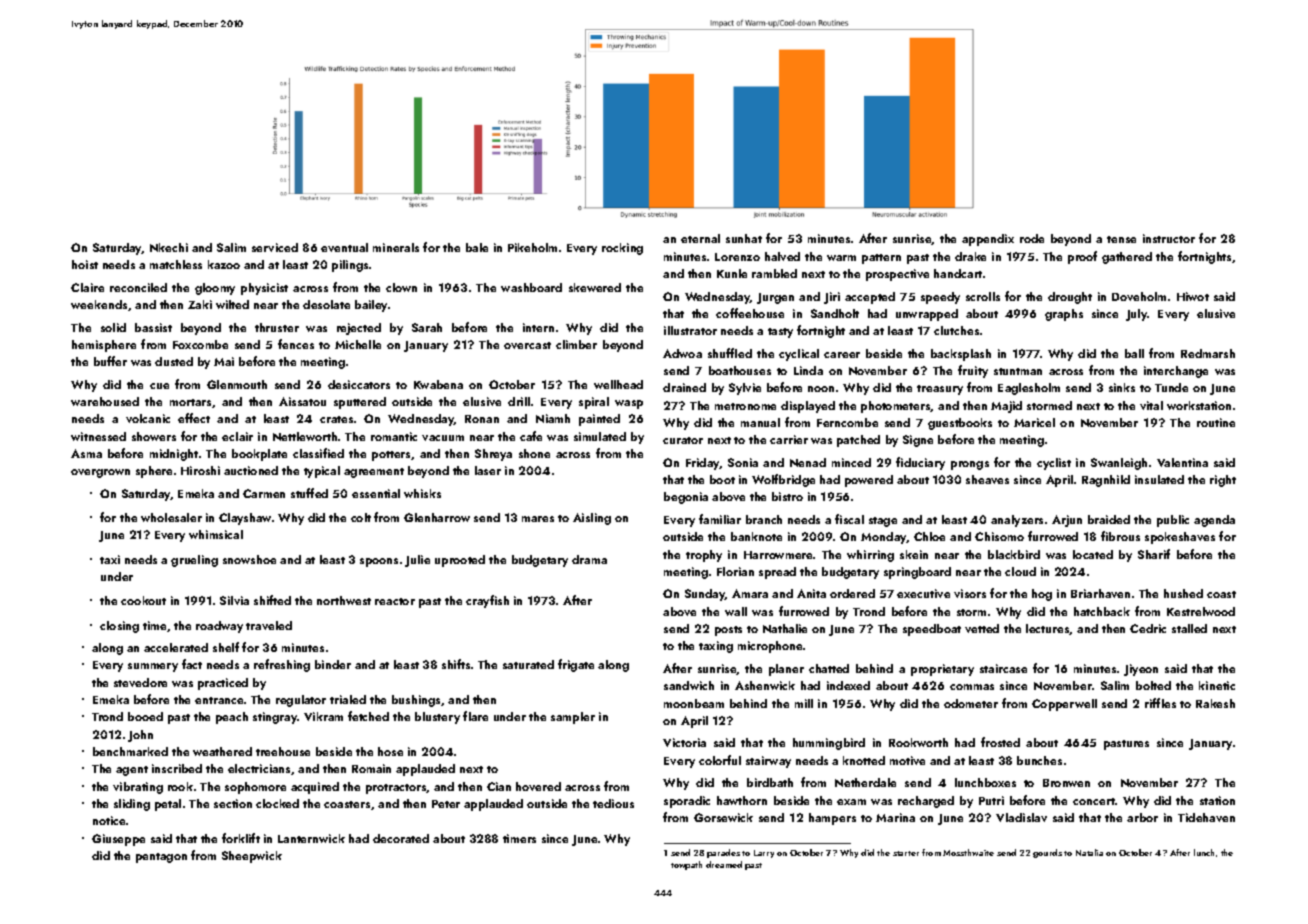 The height and width of the screenshot is (924, 1308). What do you see at coordinates (105, 401) in the screenshot?
I see `warehoused` at bounding box center [105, 401].
